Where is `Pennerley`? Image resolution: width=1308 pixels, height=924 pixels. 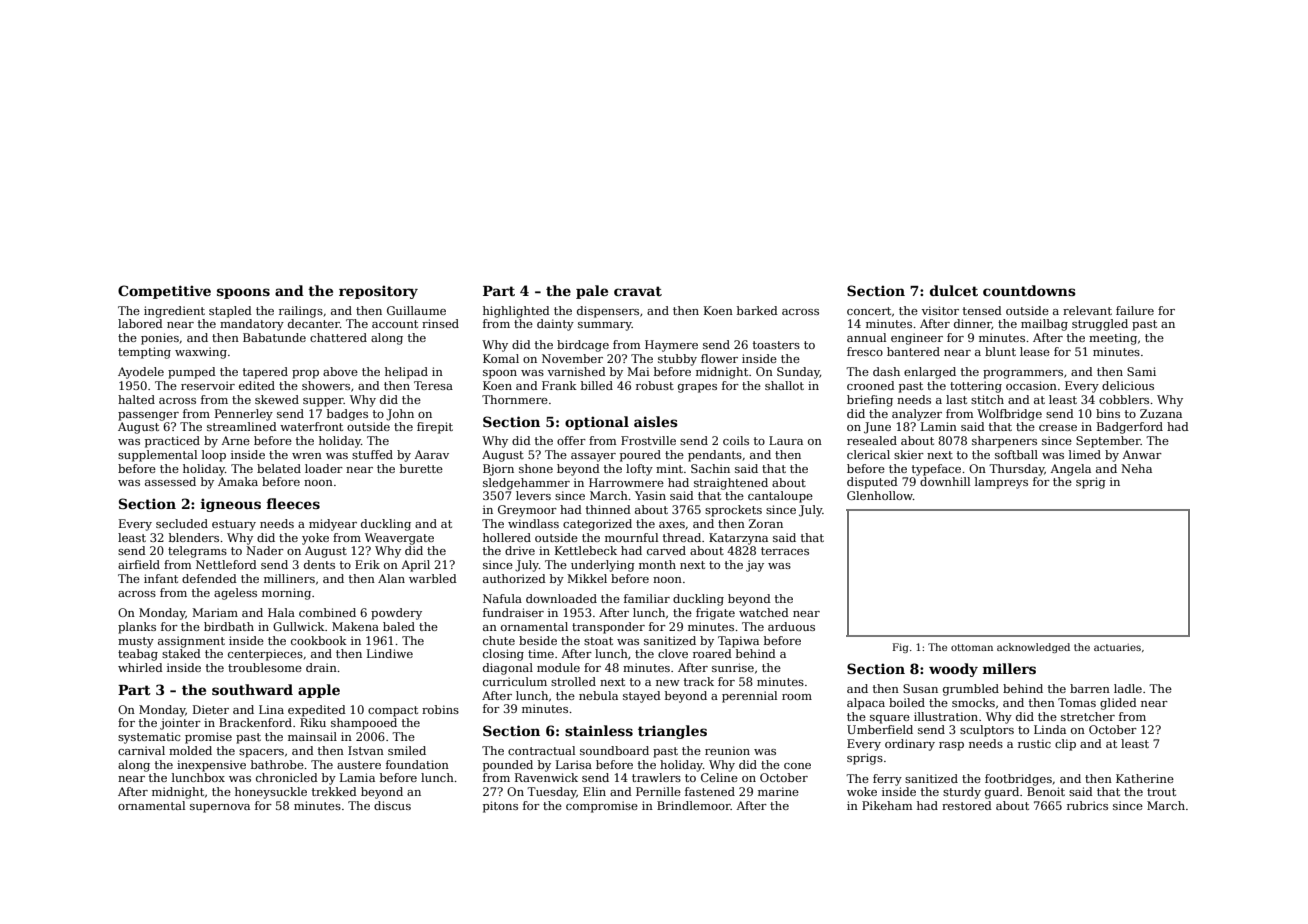 Pennerley is located at coordinates (244, 415).
